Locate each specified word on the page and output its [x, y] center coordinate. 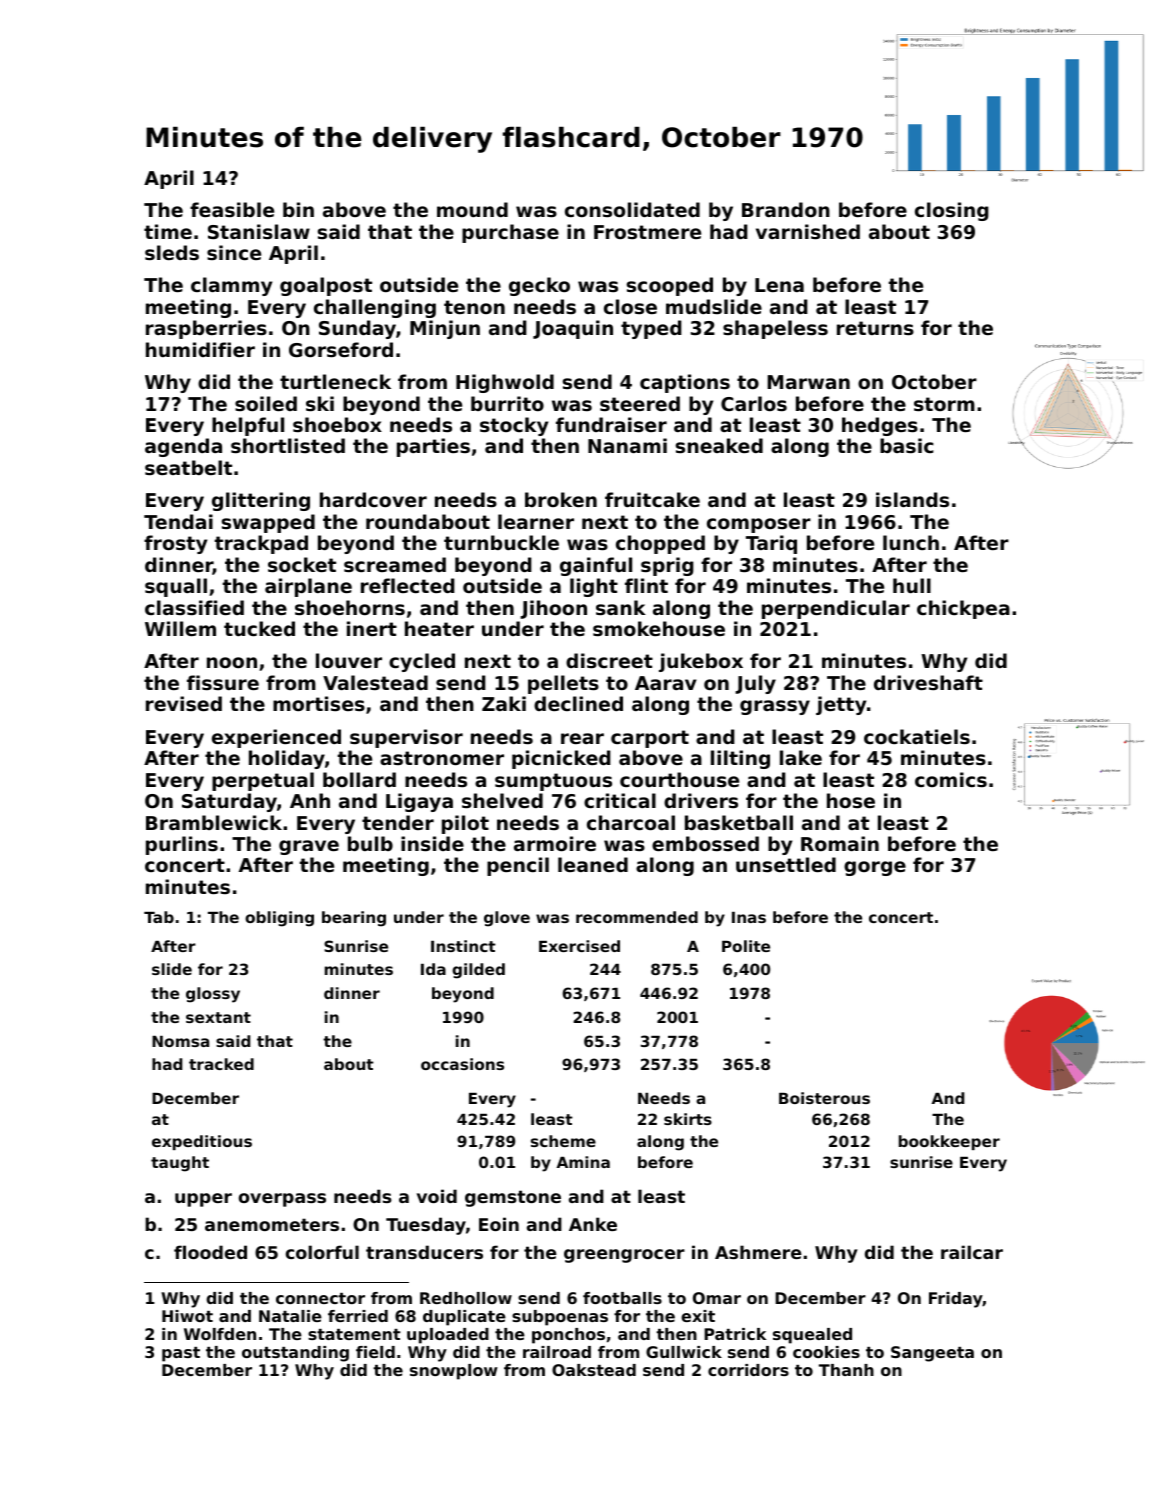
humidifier [200, 349]
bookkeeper [949, 1142]
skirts [688, 1119]
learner [536, 521]
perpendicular [836, 609]
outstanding [295, 1354]
